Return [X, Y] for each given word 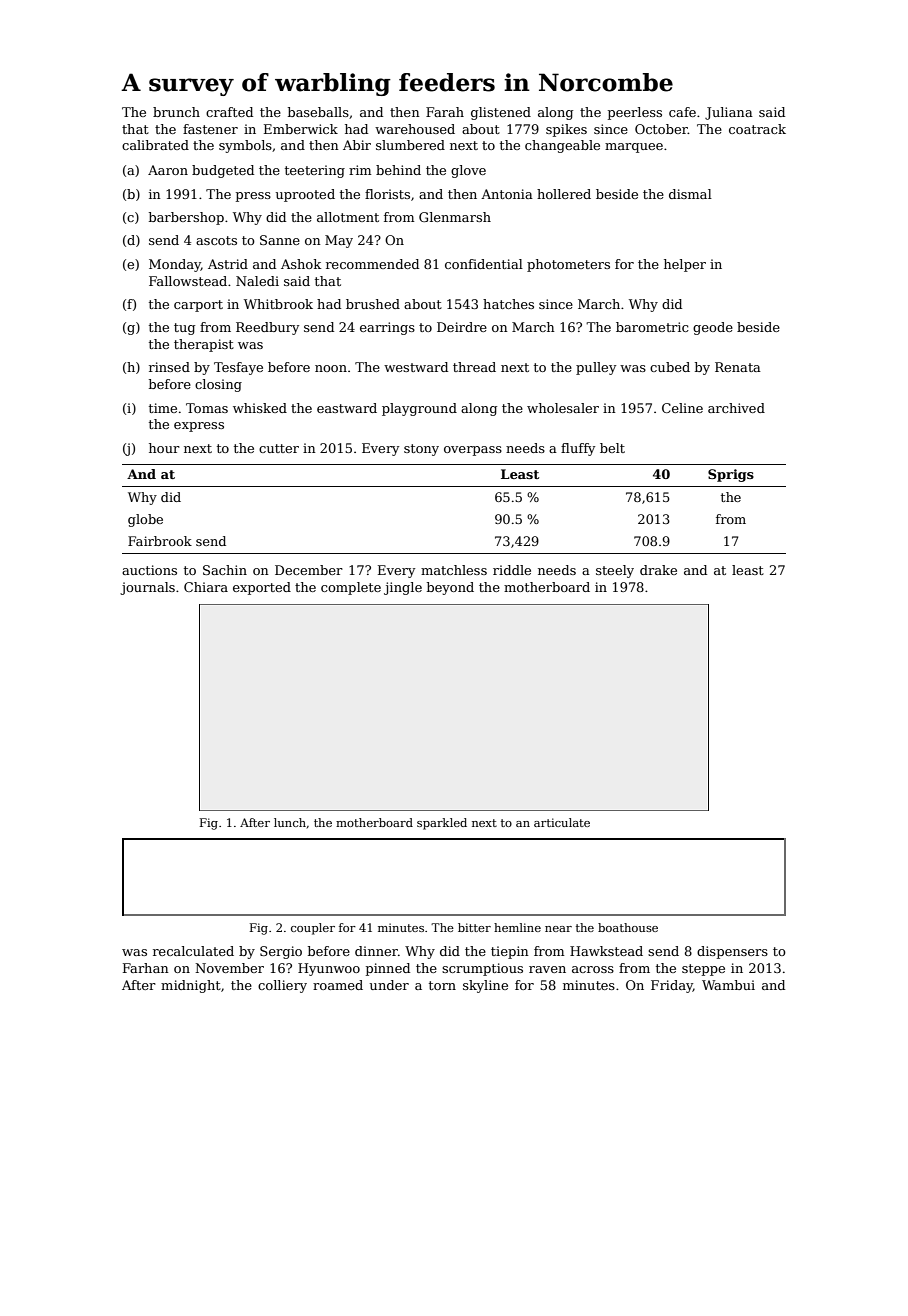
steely [615, 571]
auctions [149, 570]
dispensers [732, 952]
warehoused [415, 129]
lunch [290, 822]
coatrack [757, 129]
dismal [690, 194]
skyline [485, 986]
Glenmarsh [455, 217]
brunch [176, 112]
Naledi [257, 281]
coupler [313, 929]
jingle [403, 588]
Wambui [728, 985]
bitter [474, 927]
